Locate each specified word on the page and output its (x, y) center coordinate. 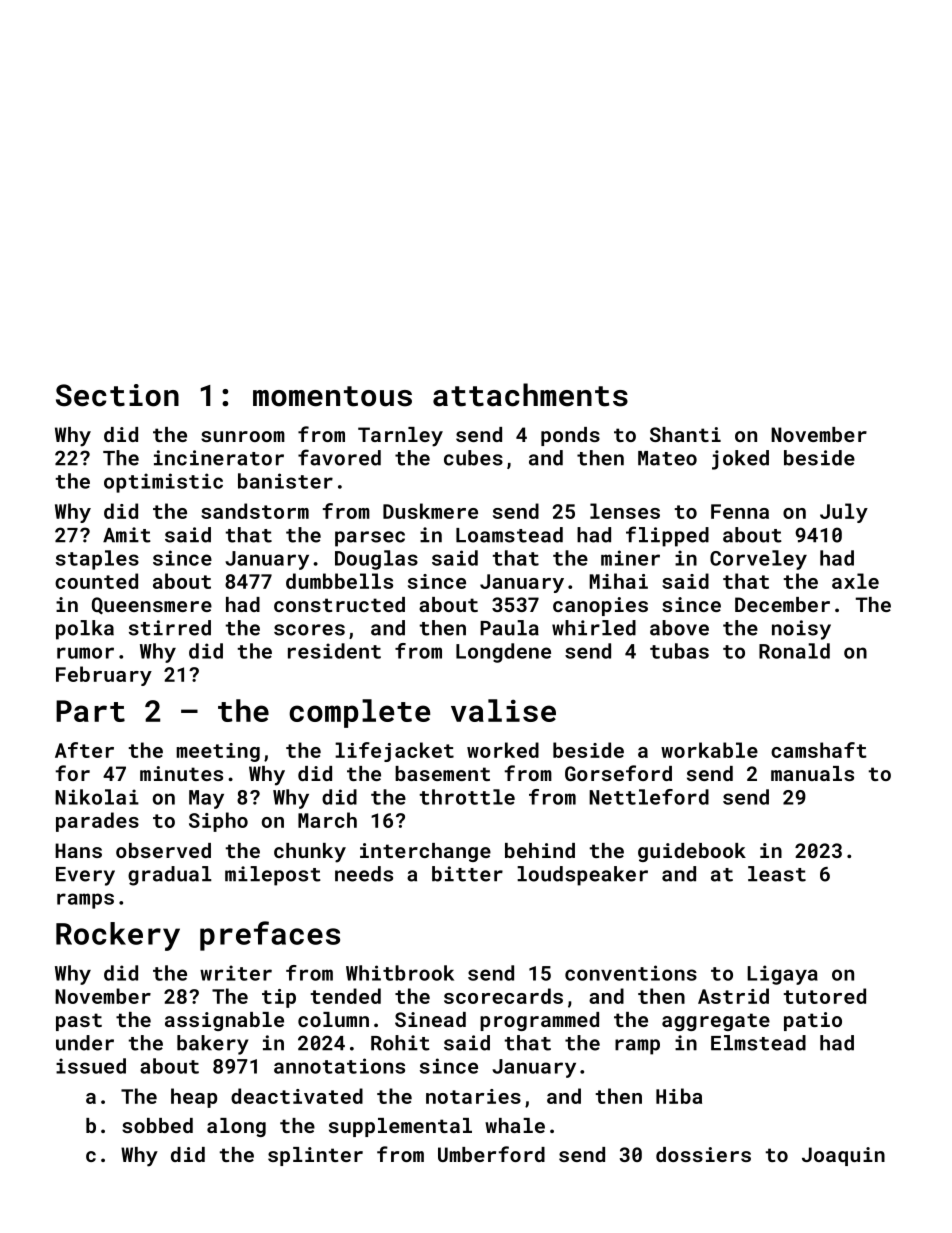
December (782, 604)
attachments (530, 395)
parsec (370, 539)
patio (813, 1021)
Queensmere (152, 606)
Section (117, 395)
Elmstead (758, 1043)
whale (515, 1125)
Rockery (118, 936)
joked (740, 460)
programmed (539, 1021)
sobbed (157, 1125)
